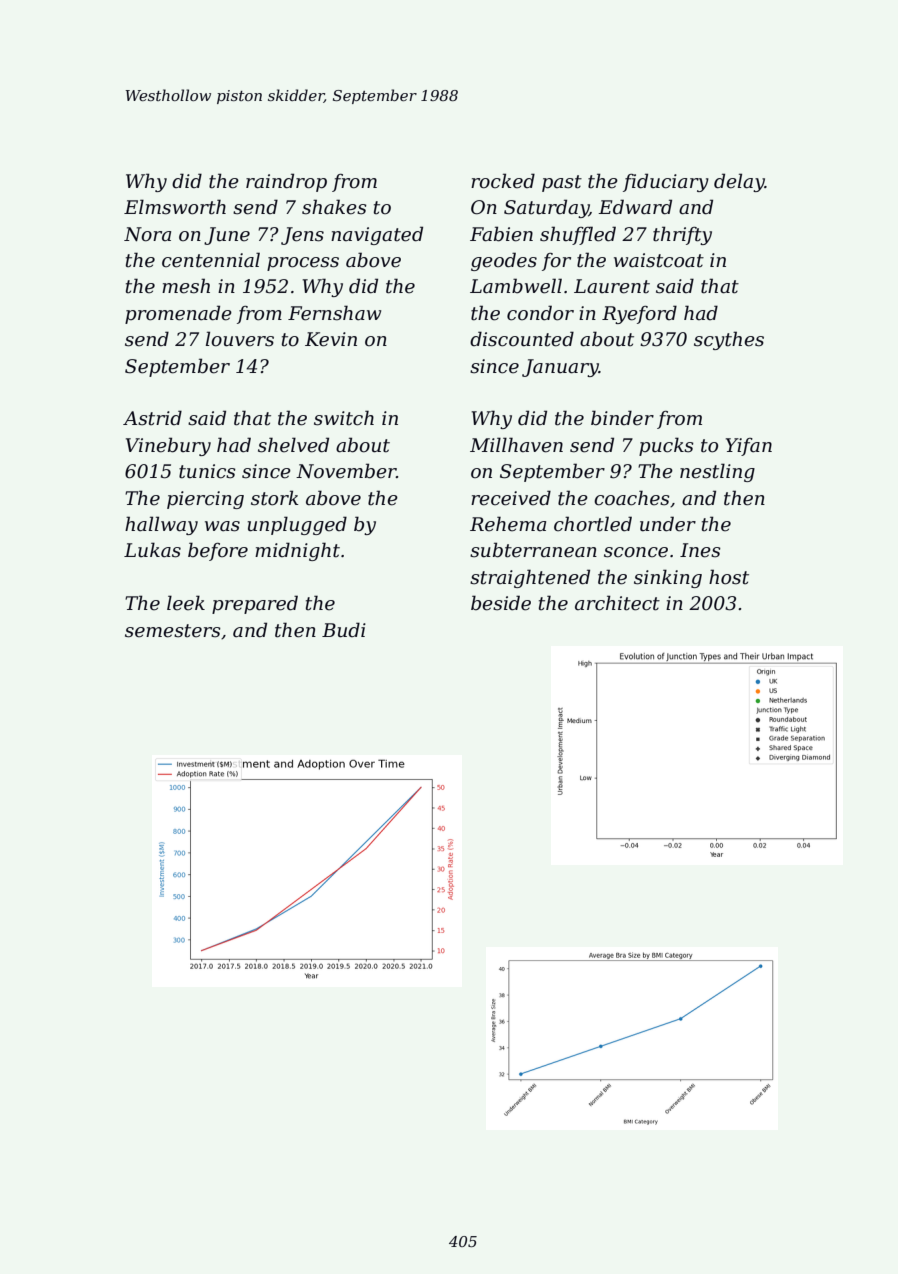 The width and height of the page is (898, 1274). What do you see at coordinates (501, 603) in the page?
I see `beside` at bounding box center [501, 603].
